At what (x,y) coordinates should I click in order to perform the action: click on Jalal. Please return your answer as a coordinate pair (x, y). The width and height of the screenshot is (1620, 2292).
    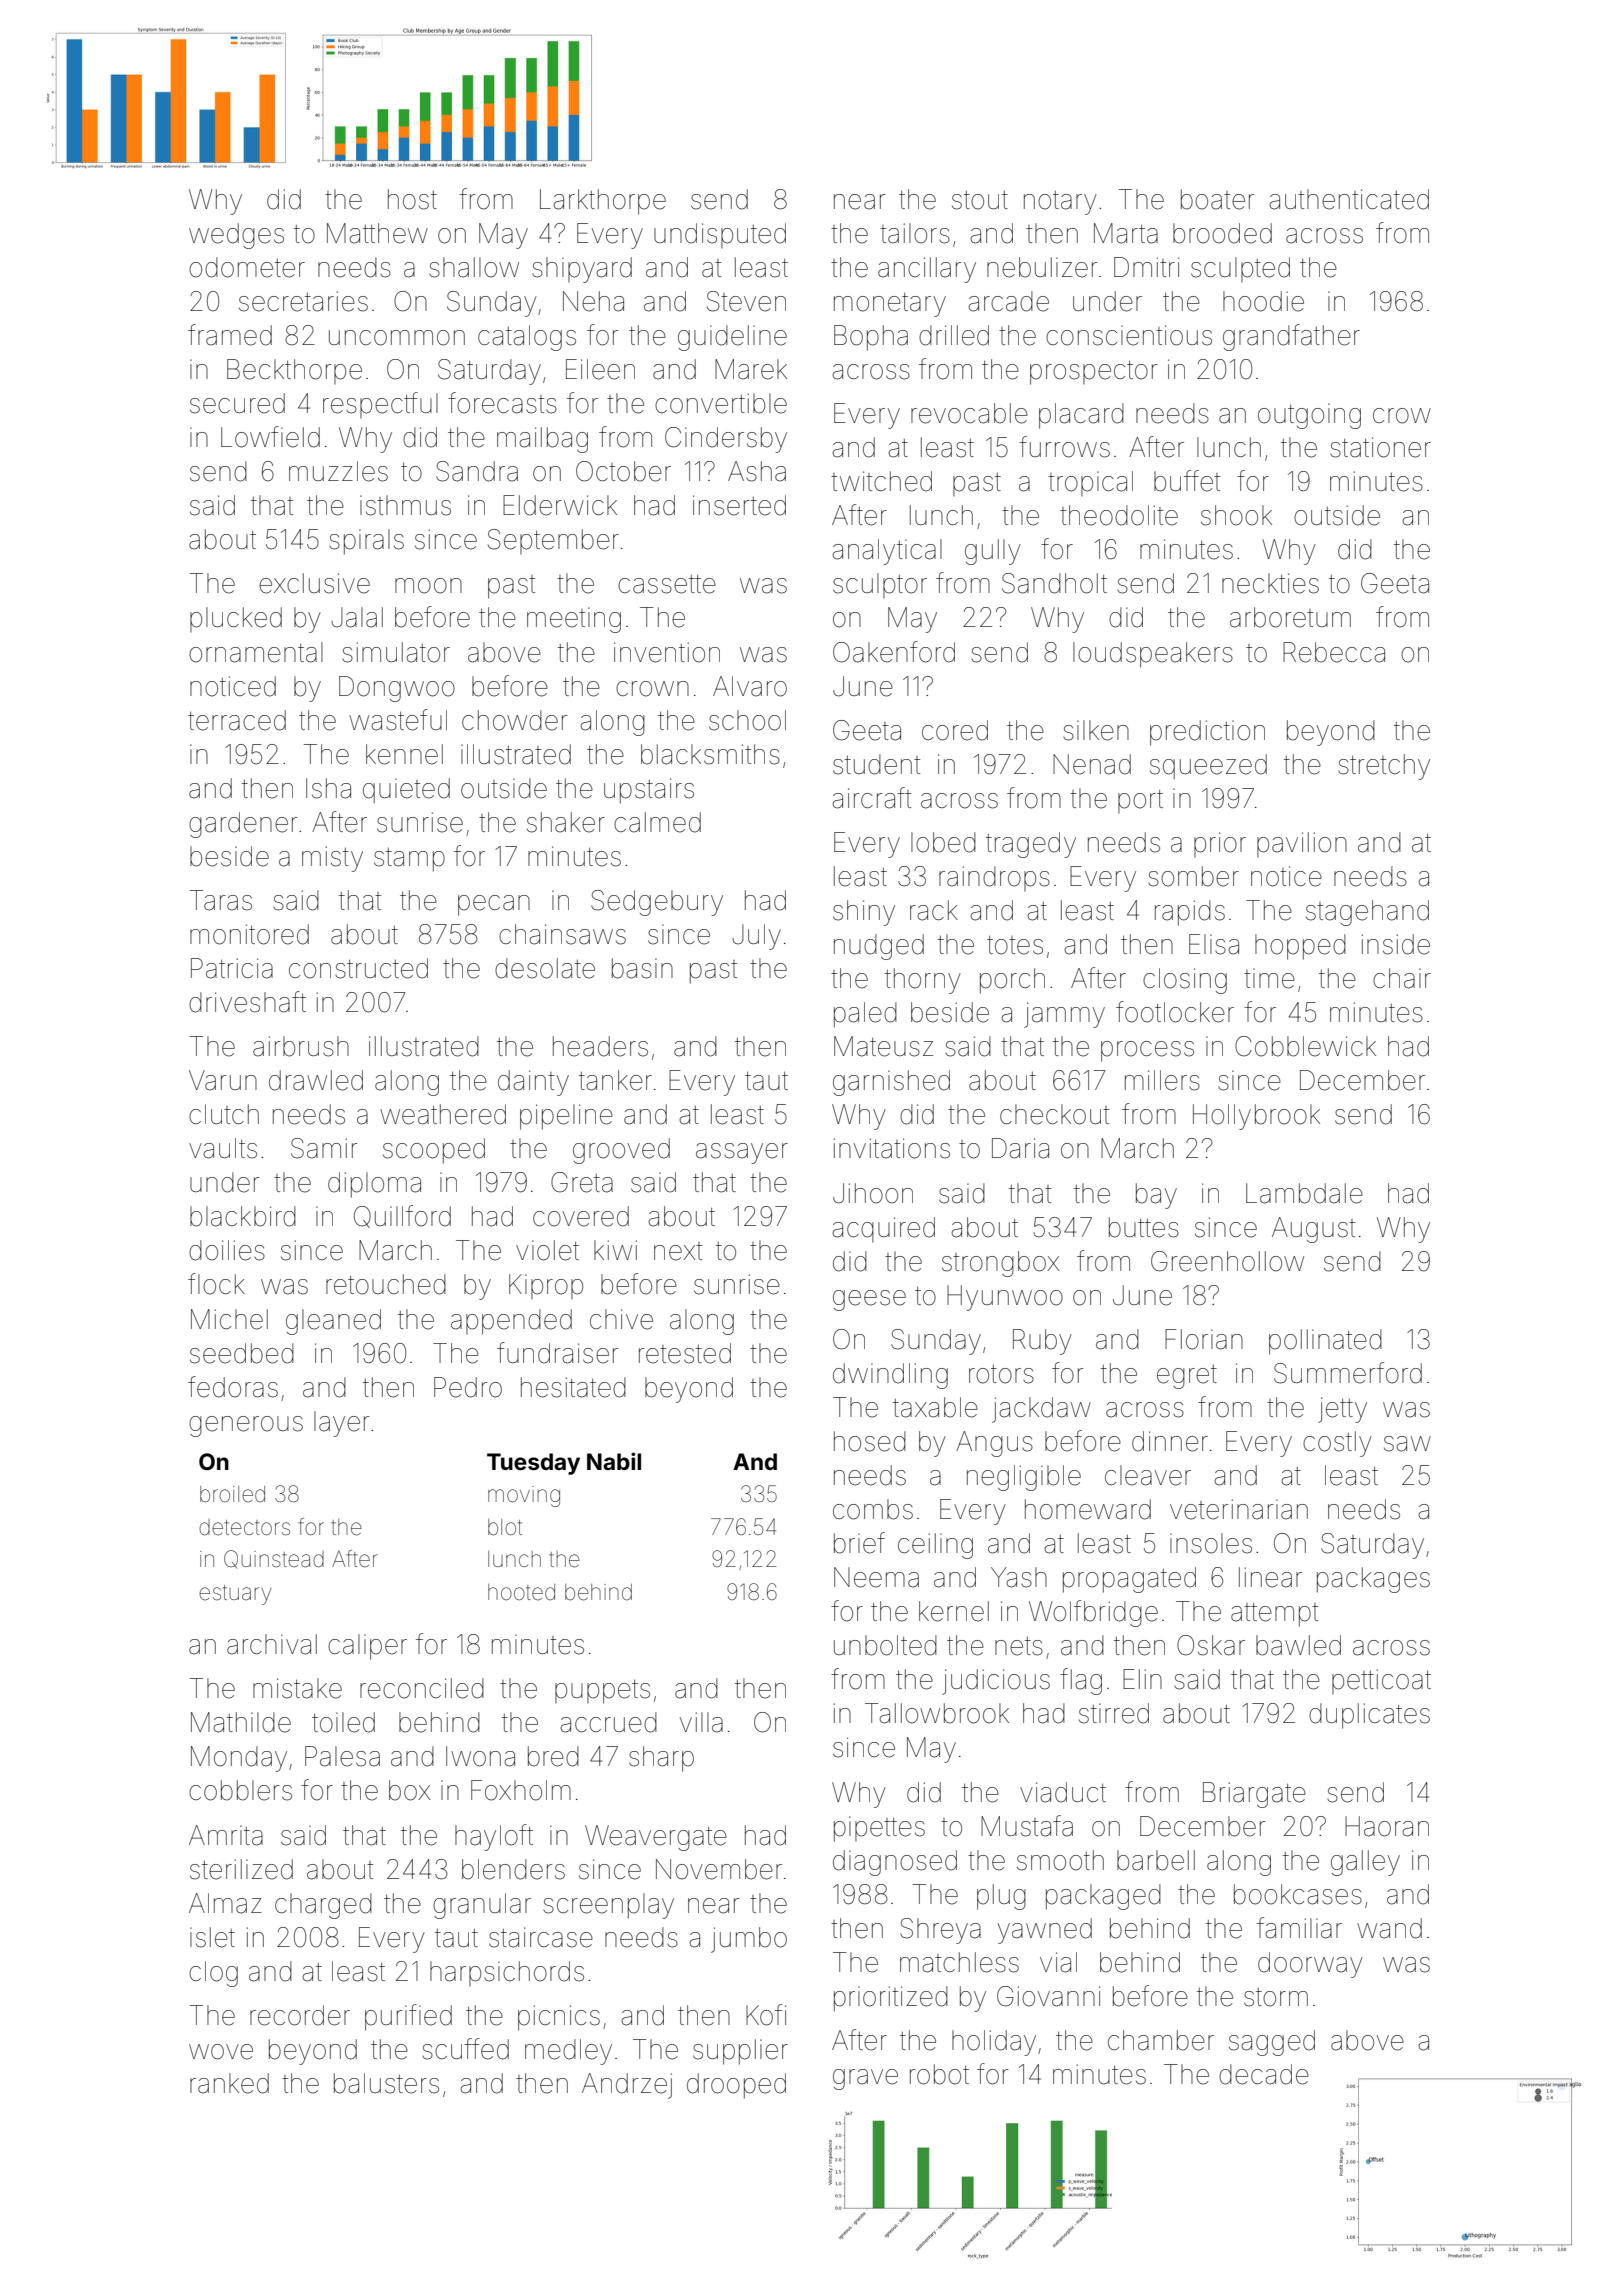
    Looking at the image, I should click on (357, 617).
